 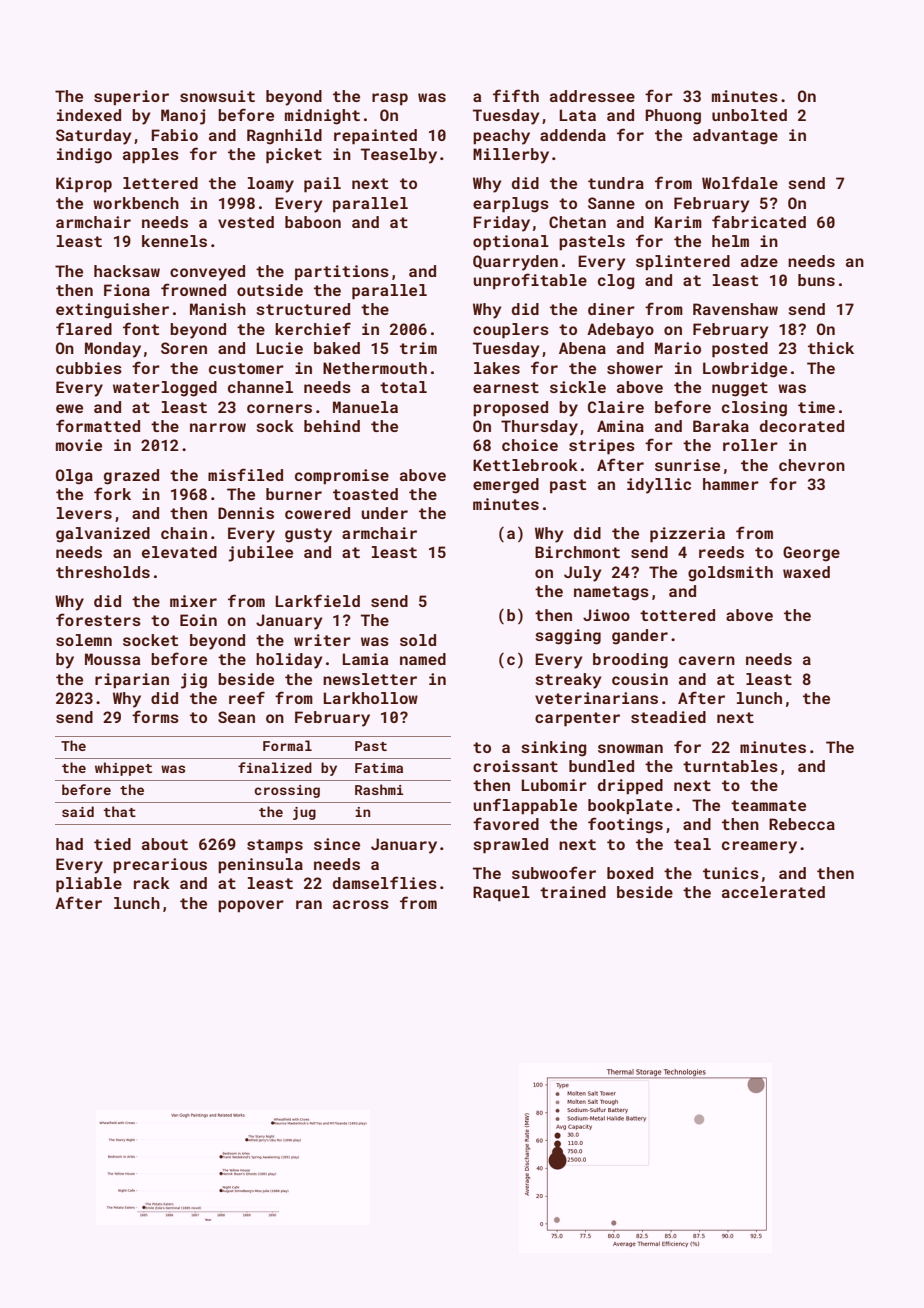 What do you see at coordinates (577, 719) in the screenshot?
I see `carpenter` at bounding box center [577, 719].
